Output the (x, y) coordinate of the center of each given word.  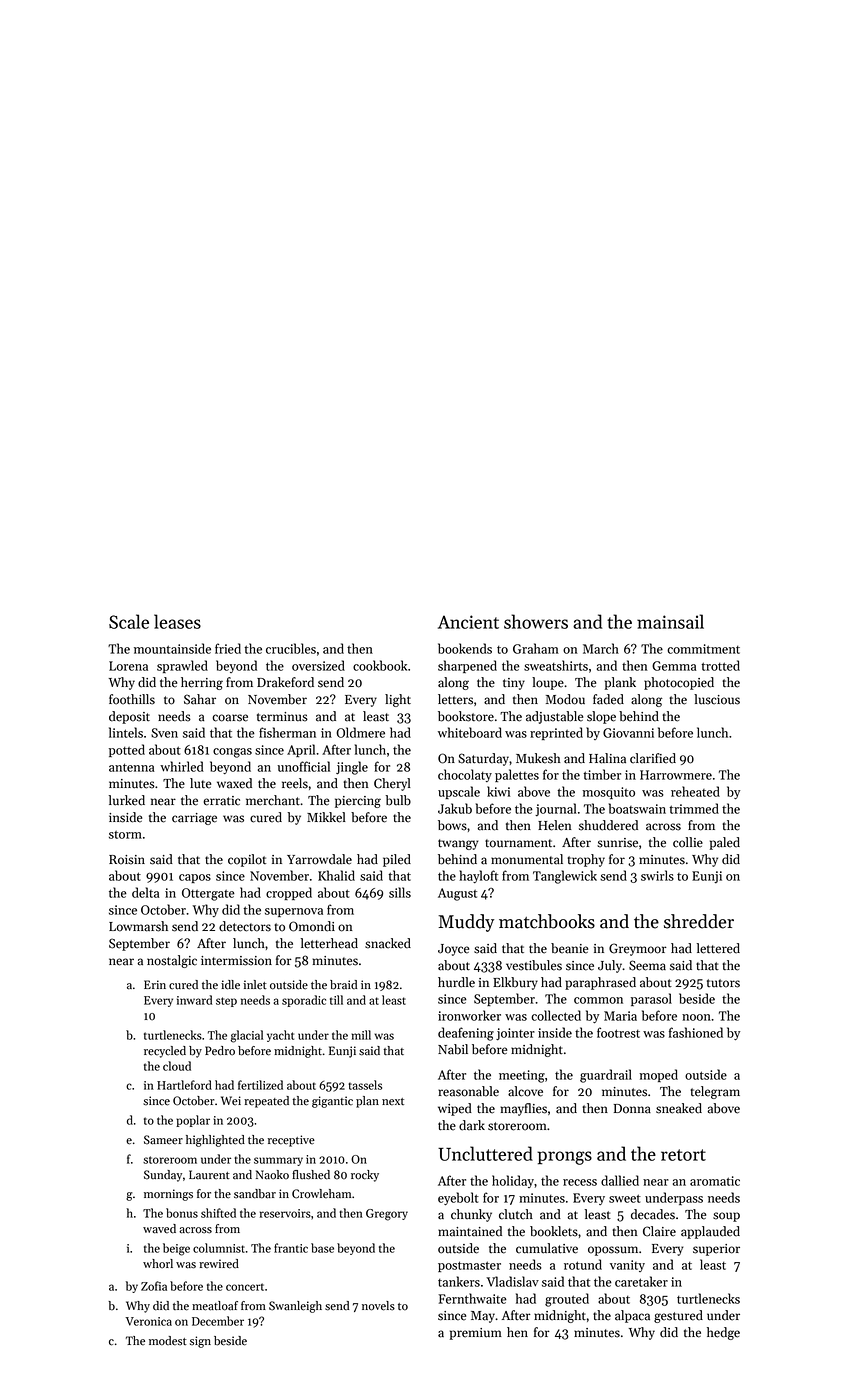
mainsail (670, 621)
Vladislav (512, 1281)
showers (536, 621)
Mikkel (326, 817)
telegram (715, 1092)
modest (168, 1341)
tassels (365, 1085)
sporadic (304, 1001)
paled (725, 843)
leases (177, 621)
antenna (131, 767)
